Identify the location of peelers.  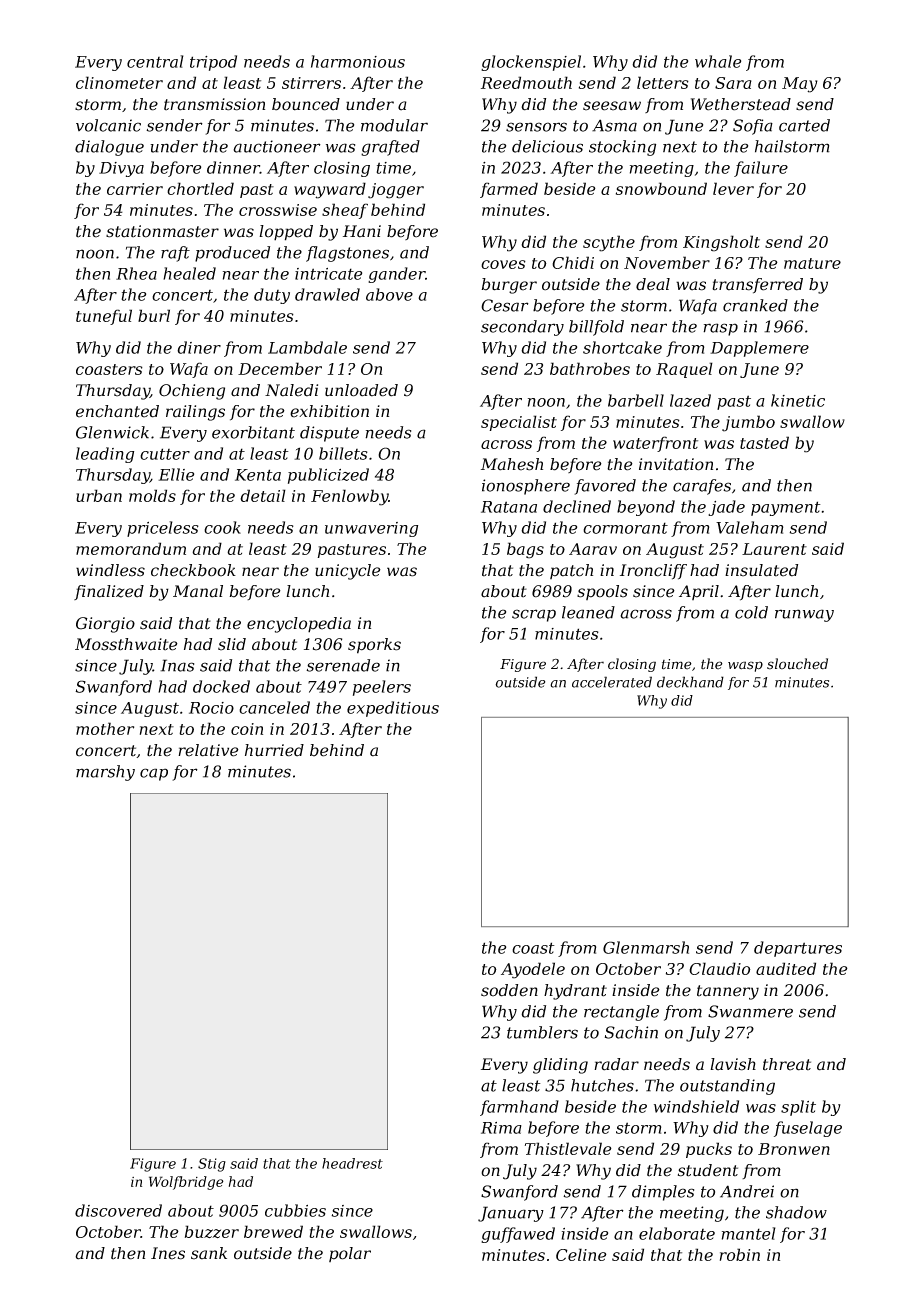
(382, 688).
